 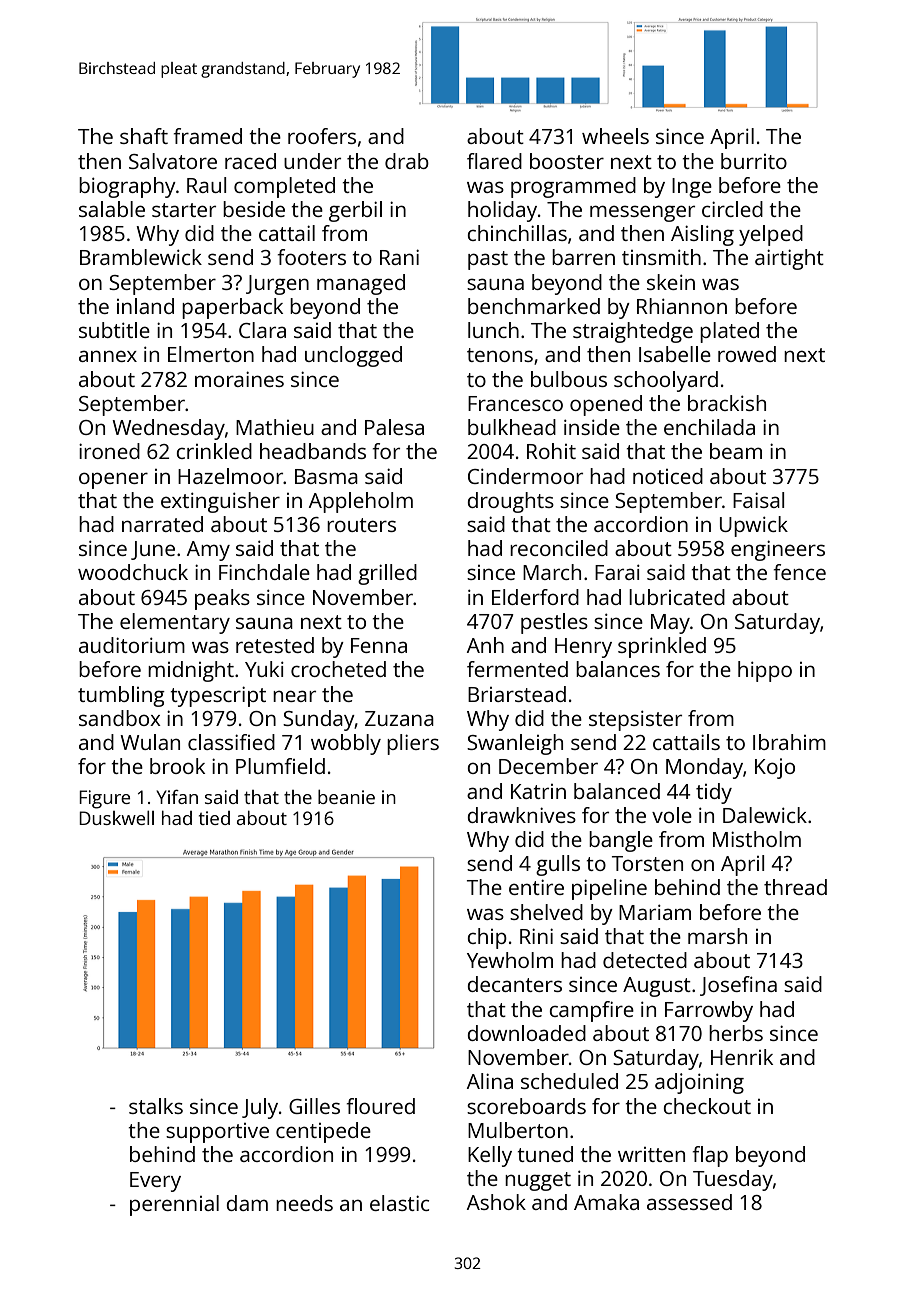 What do you see at coordinates (284, 187) in the screenshot?
I see `completed` at bounding box center [284, 187].
